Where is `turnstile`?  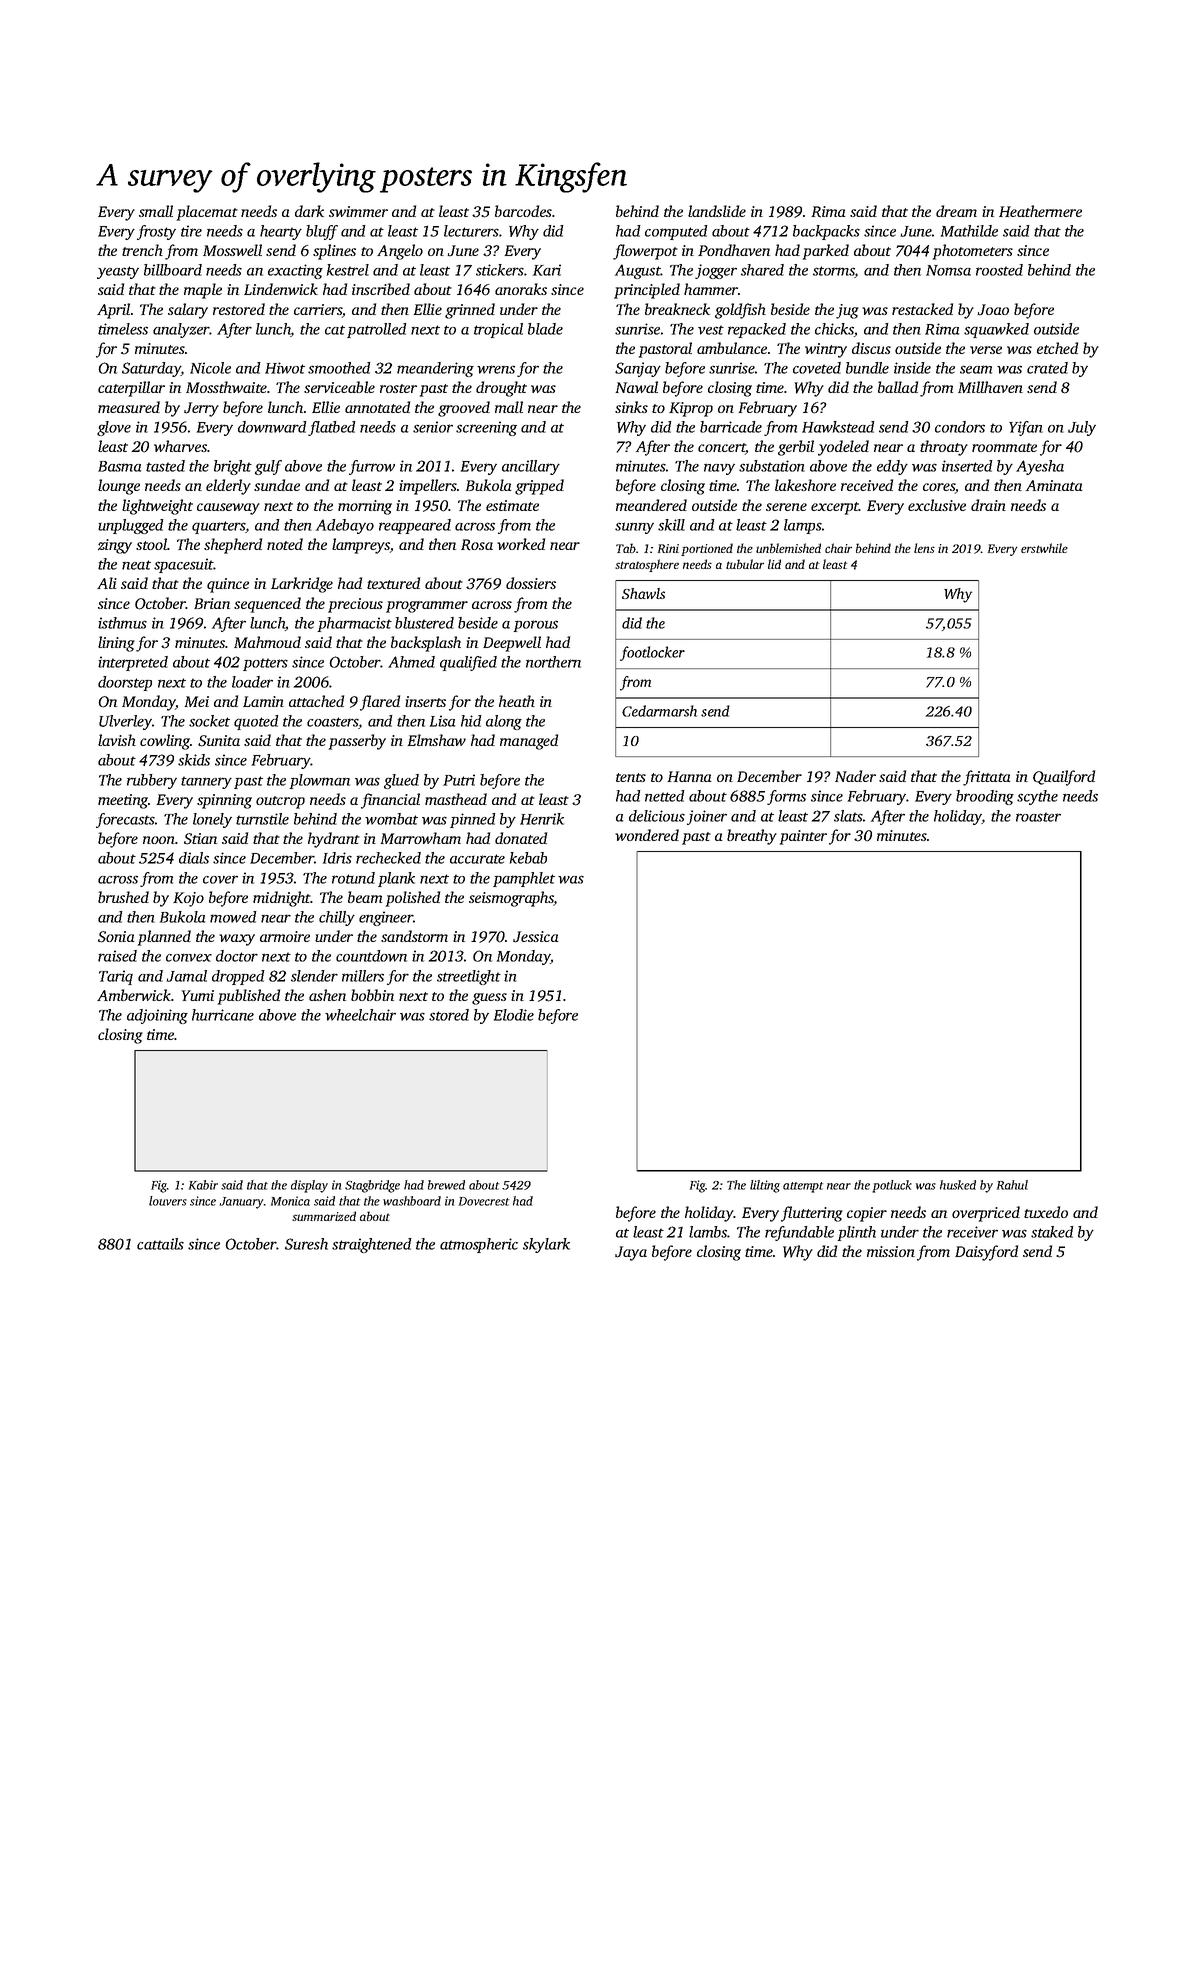
turnstile is located at coordinates (262, 819).
